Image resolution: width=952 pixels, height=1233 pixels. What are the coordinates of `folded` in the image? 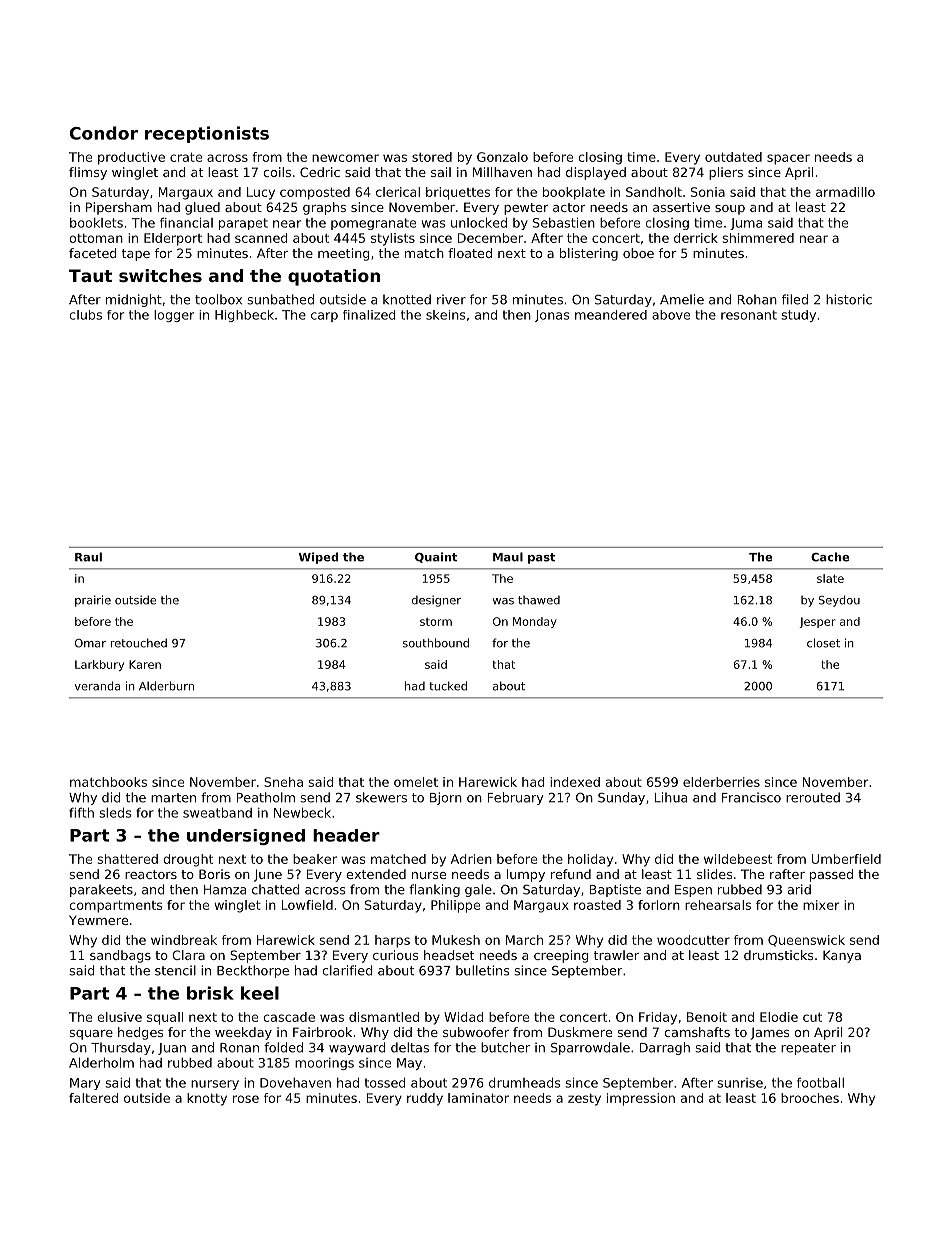 It's located at (283, 1047).
